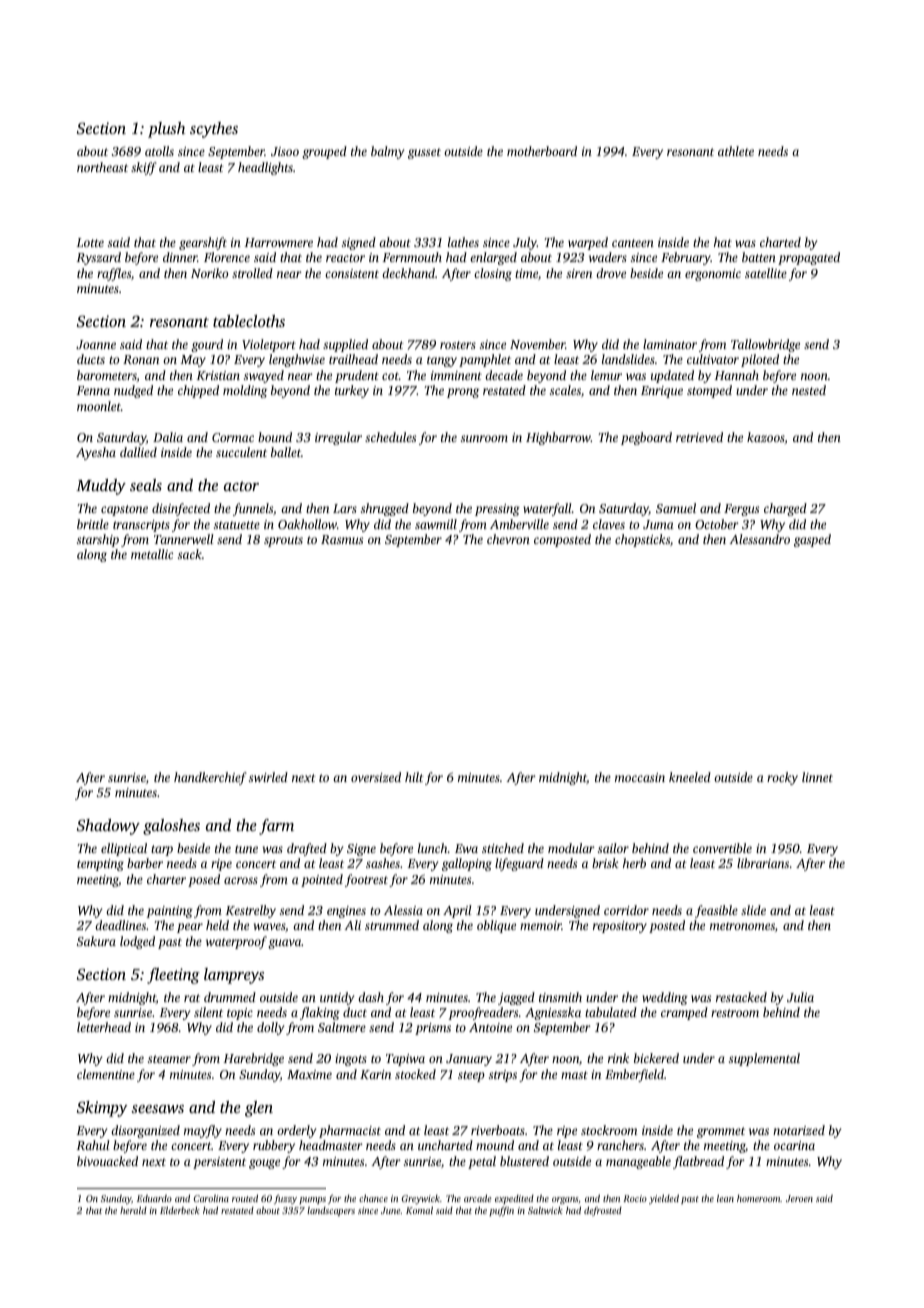 Image resolution: width=924 pixels, height=1308 pixels. I want to click on headlights, so click(265, 168).
